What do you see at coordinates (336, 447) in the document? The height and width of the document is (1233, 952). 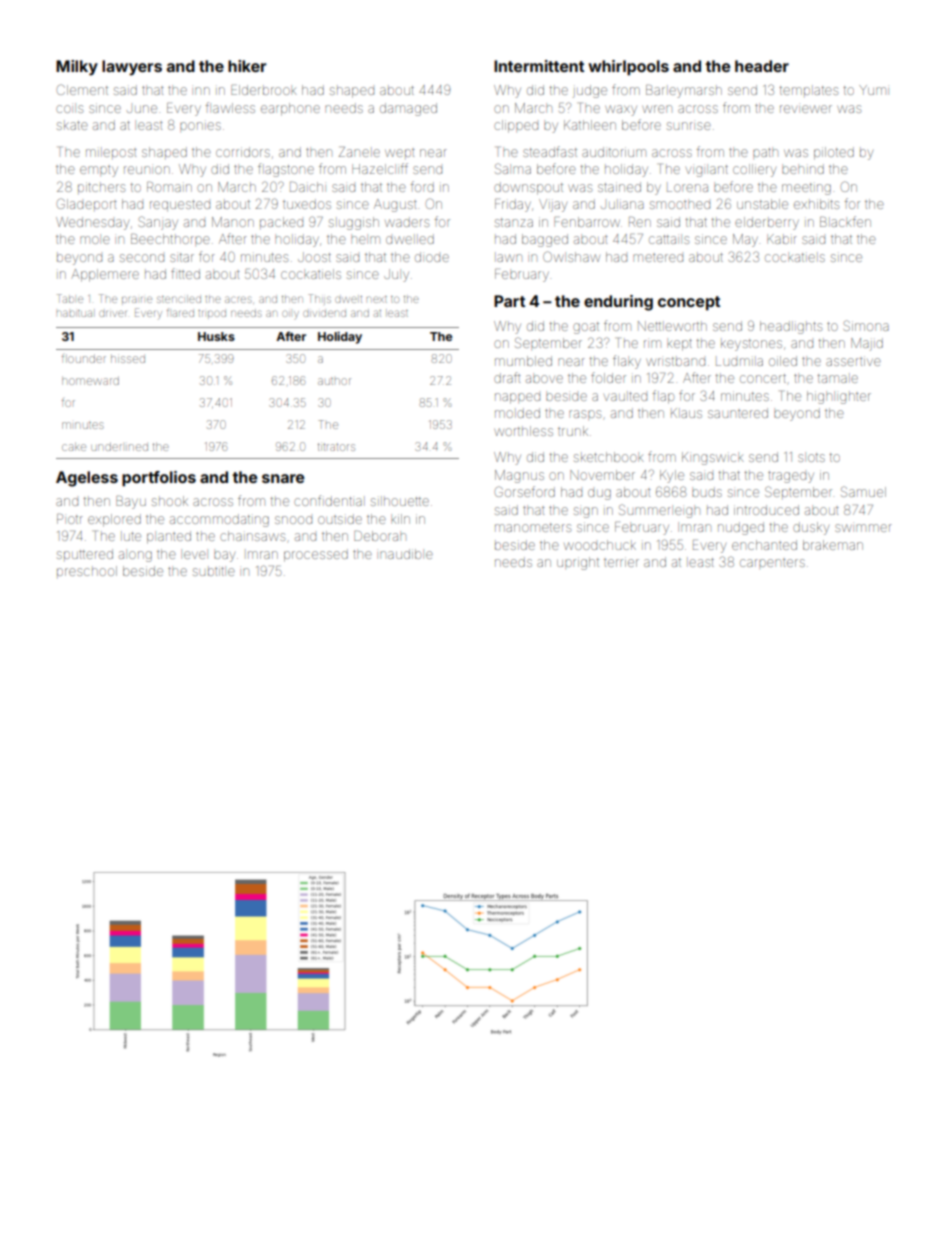 I see `titrators` at bounding box center [336, 447].
